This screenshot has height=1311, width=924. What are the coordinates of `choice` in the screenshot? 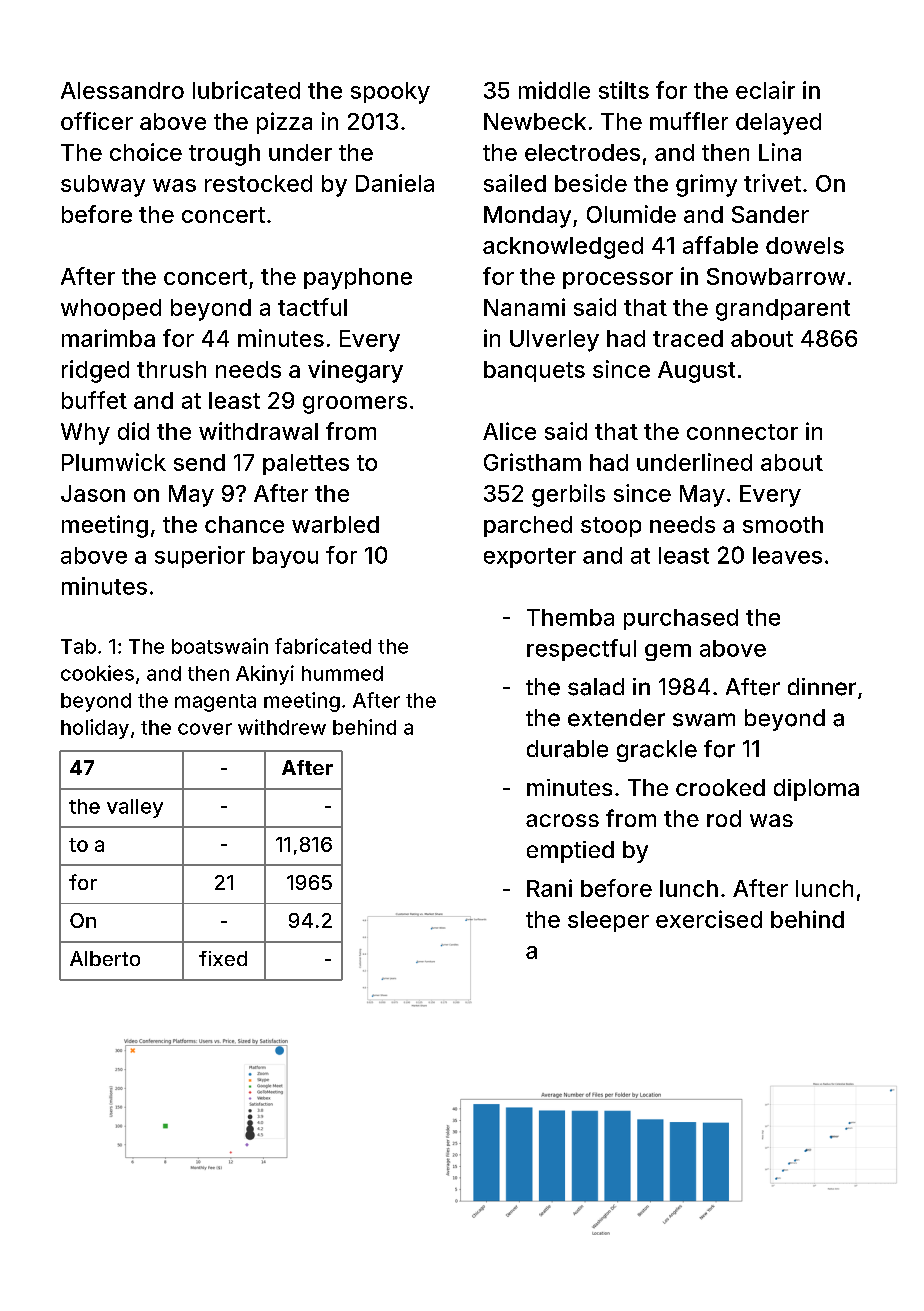 It's located at (146, 152).
